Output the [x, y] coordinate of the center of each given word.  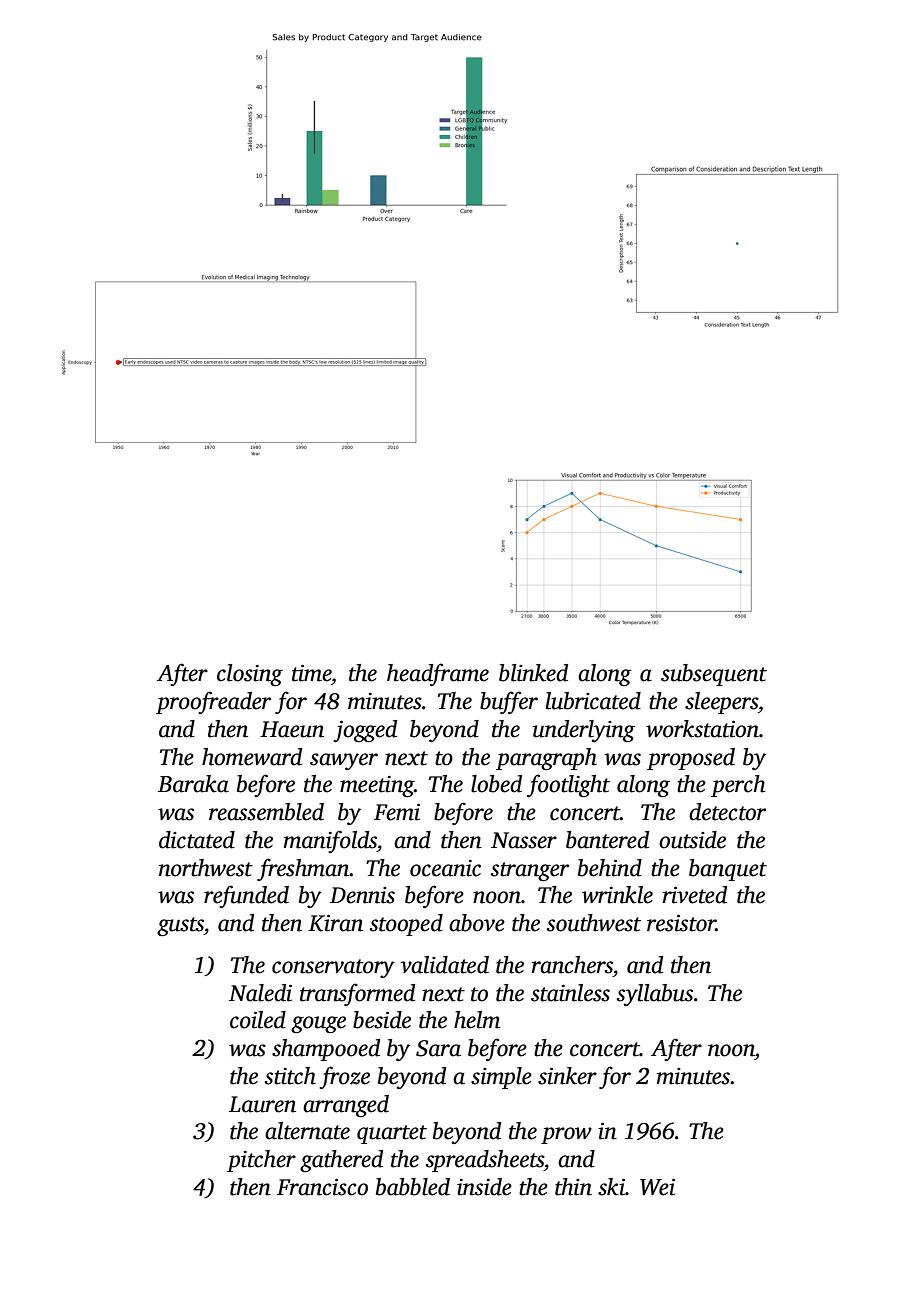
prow [566, 1135]
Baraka [193, 784]
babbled [413, 1187]
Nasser [524, 840]
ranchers [572, 965]
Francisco [322, 1187]
